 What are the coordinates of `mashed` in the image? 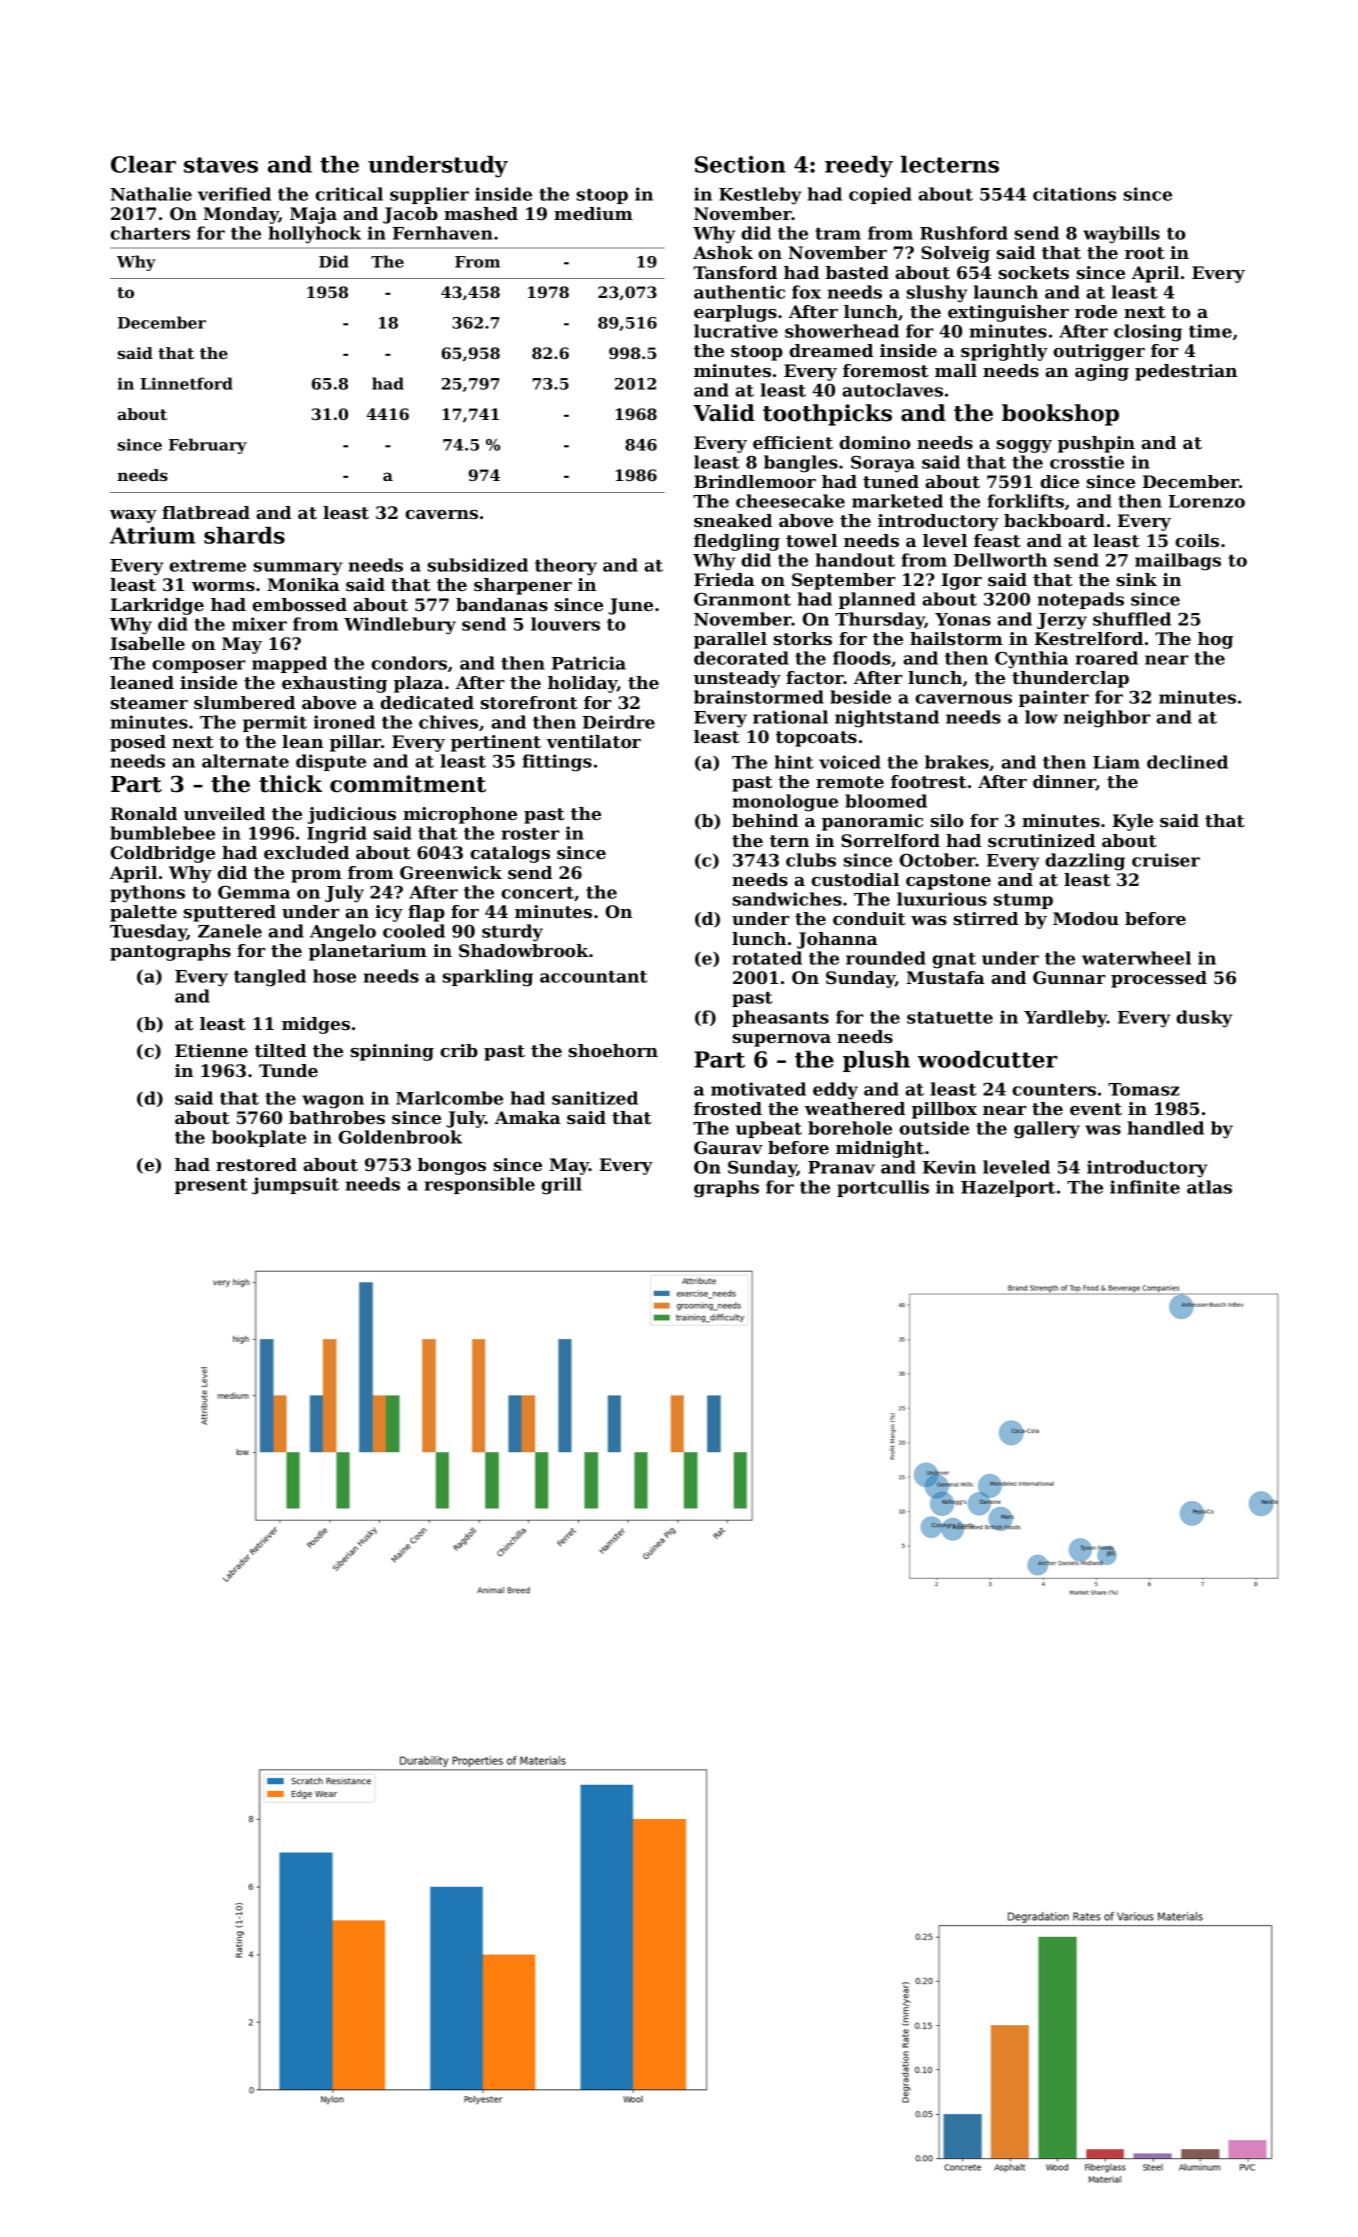 It's located at (481, 213).
